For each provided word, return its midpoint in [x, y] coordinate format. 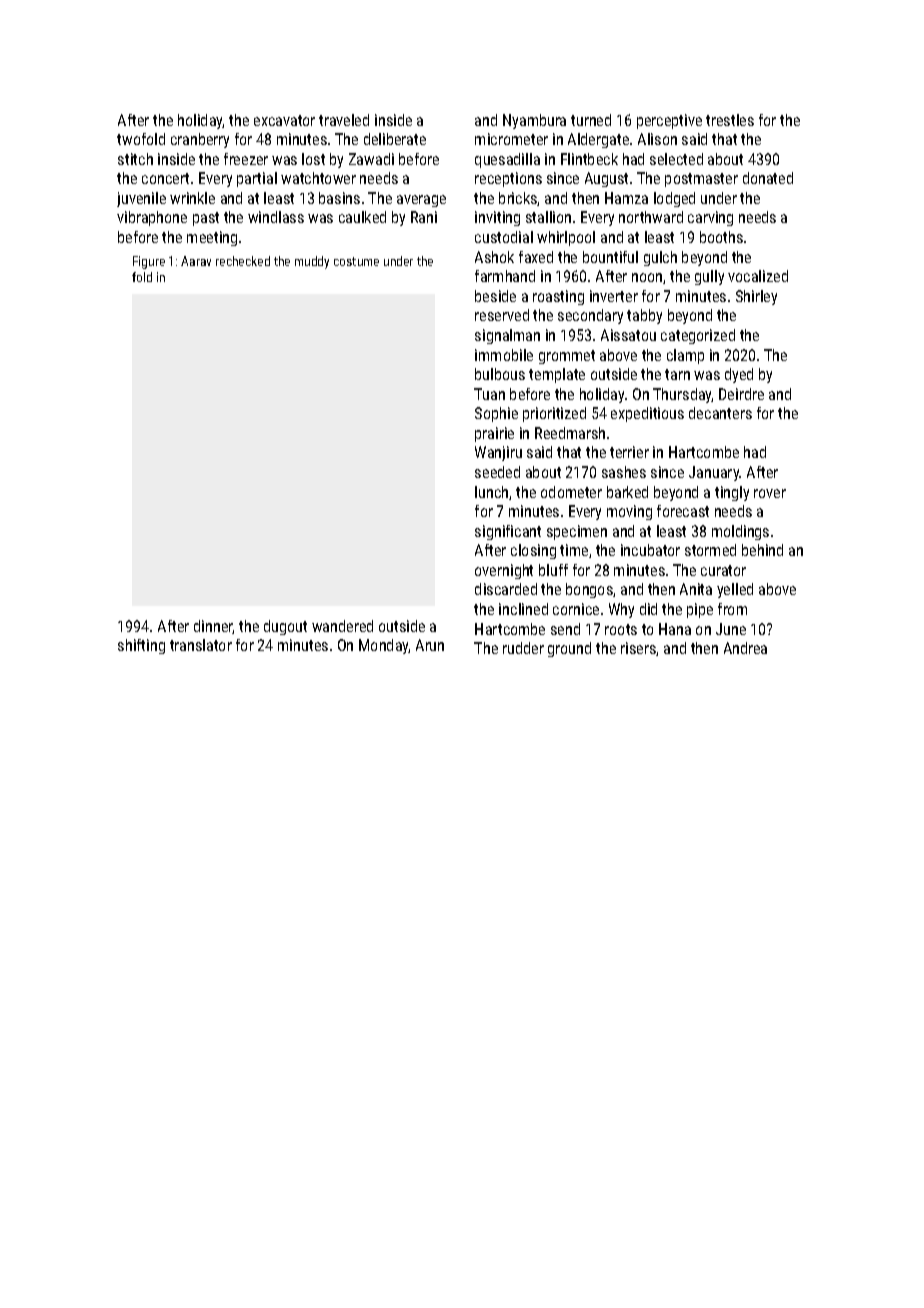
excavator [284, 120]
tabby [644, 316]
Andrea [745, 648]
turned [591, 120]
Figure [149, 262]
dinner [213, 627]
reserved [502, 315]
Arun [430, 645]
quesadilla [507, 160]
